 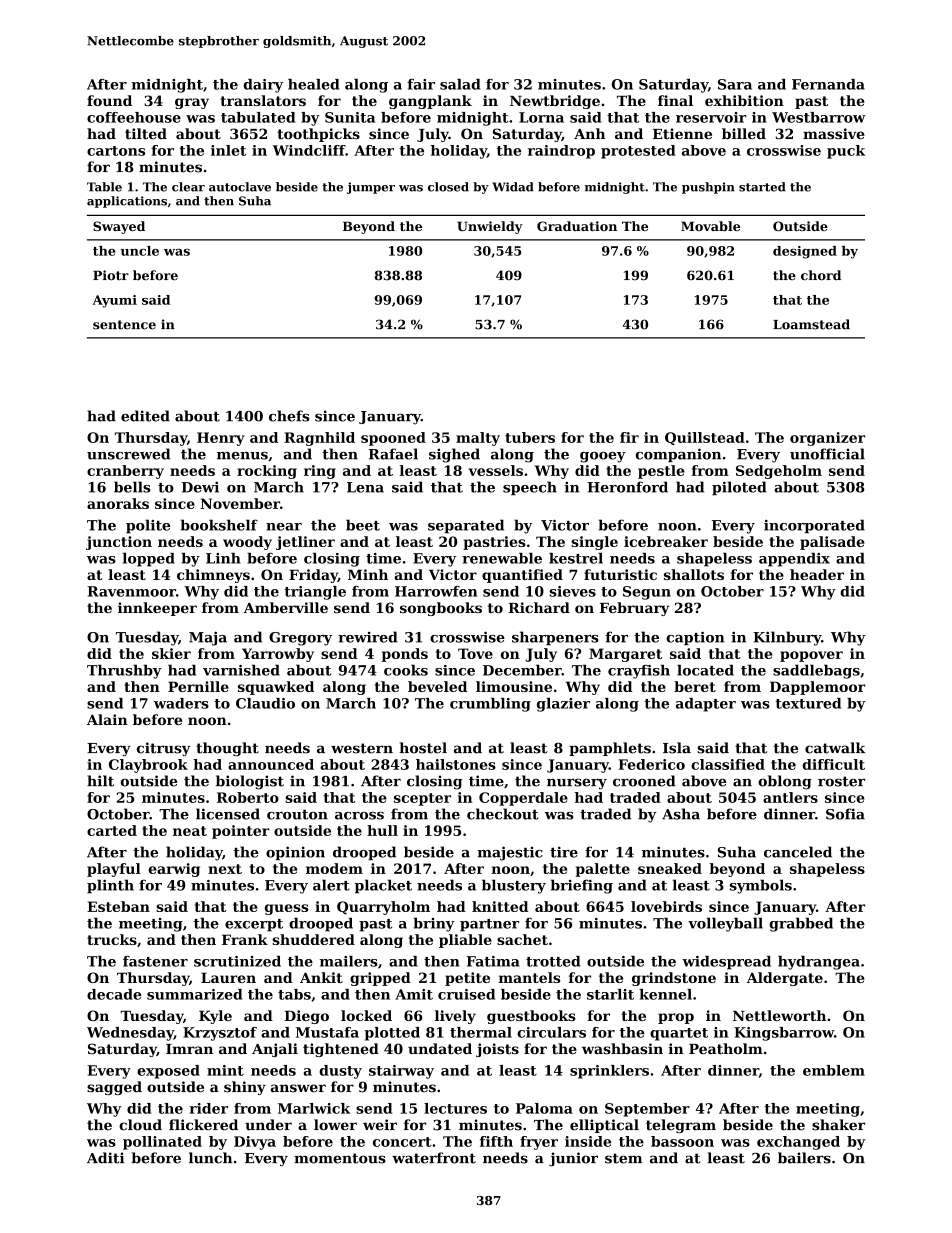 What do you see at coordinates (105, 1158) in the document?
I see `Aditi` at bounding box center [105, 1158].
